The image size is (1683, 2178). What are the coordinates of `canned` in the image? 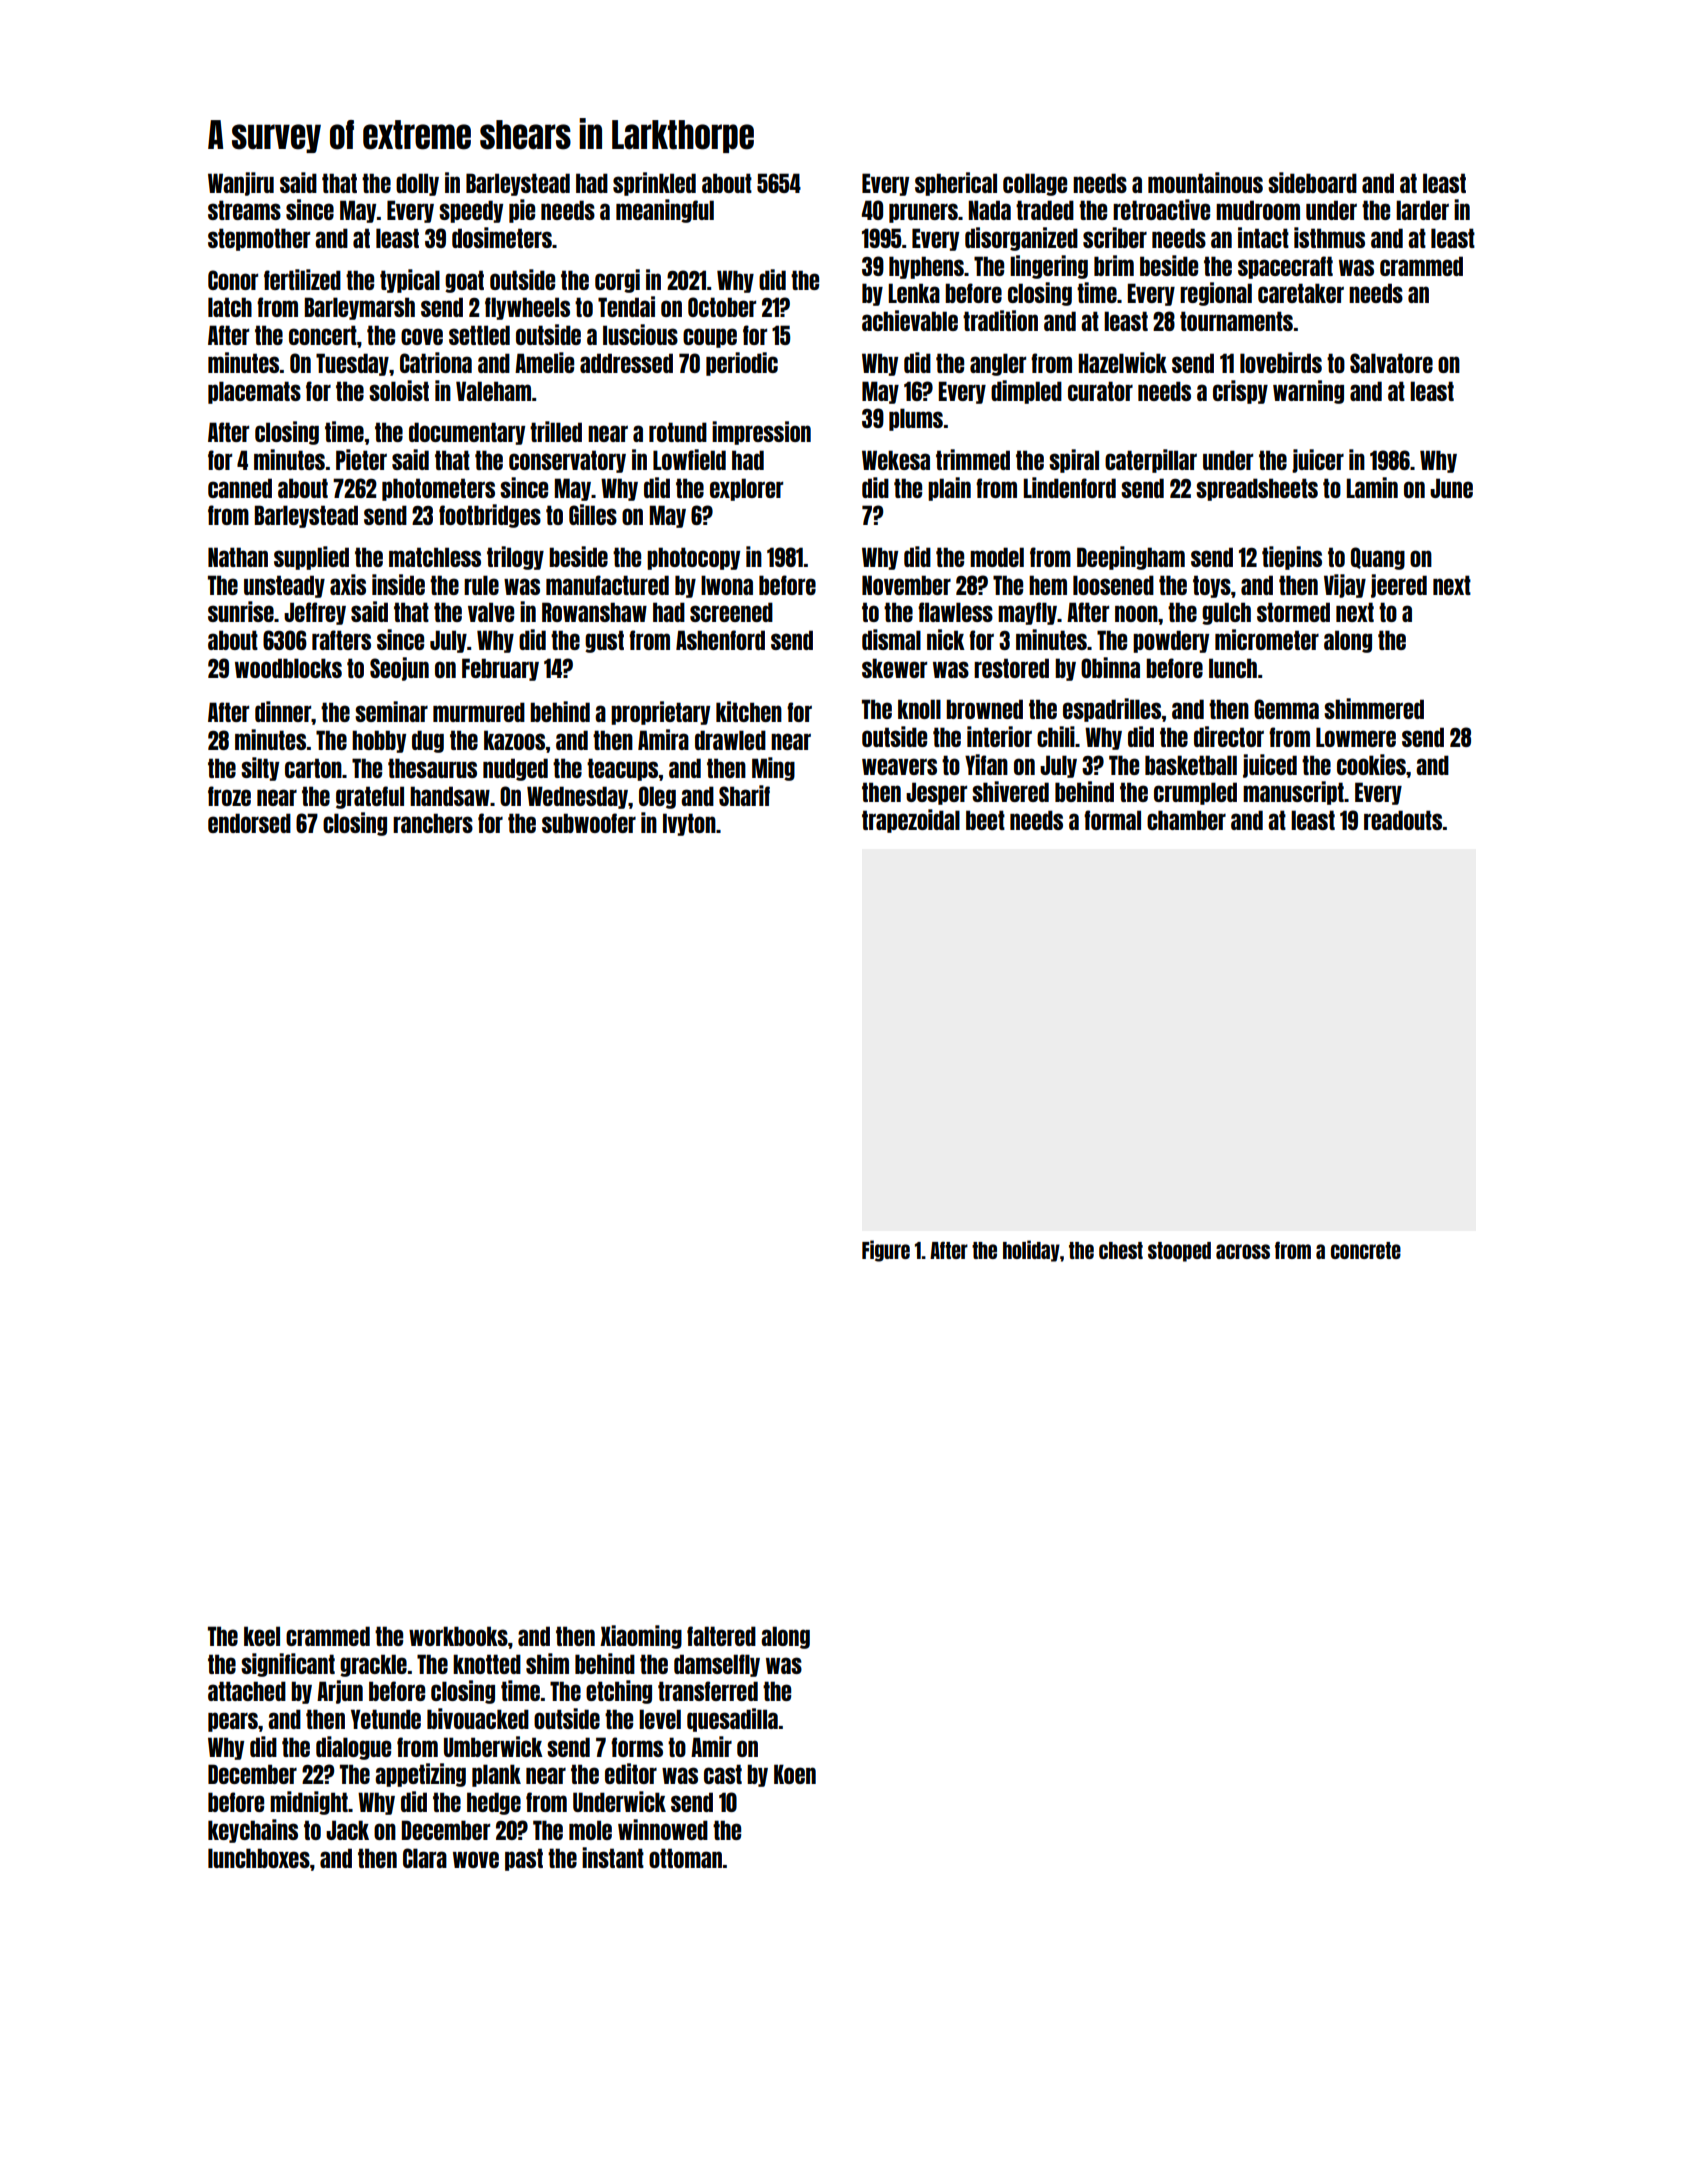 It's located at (240, 488).
